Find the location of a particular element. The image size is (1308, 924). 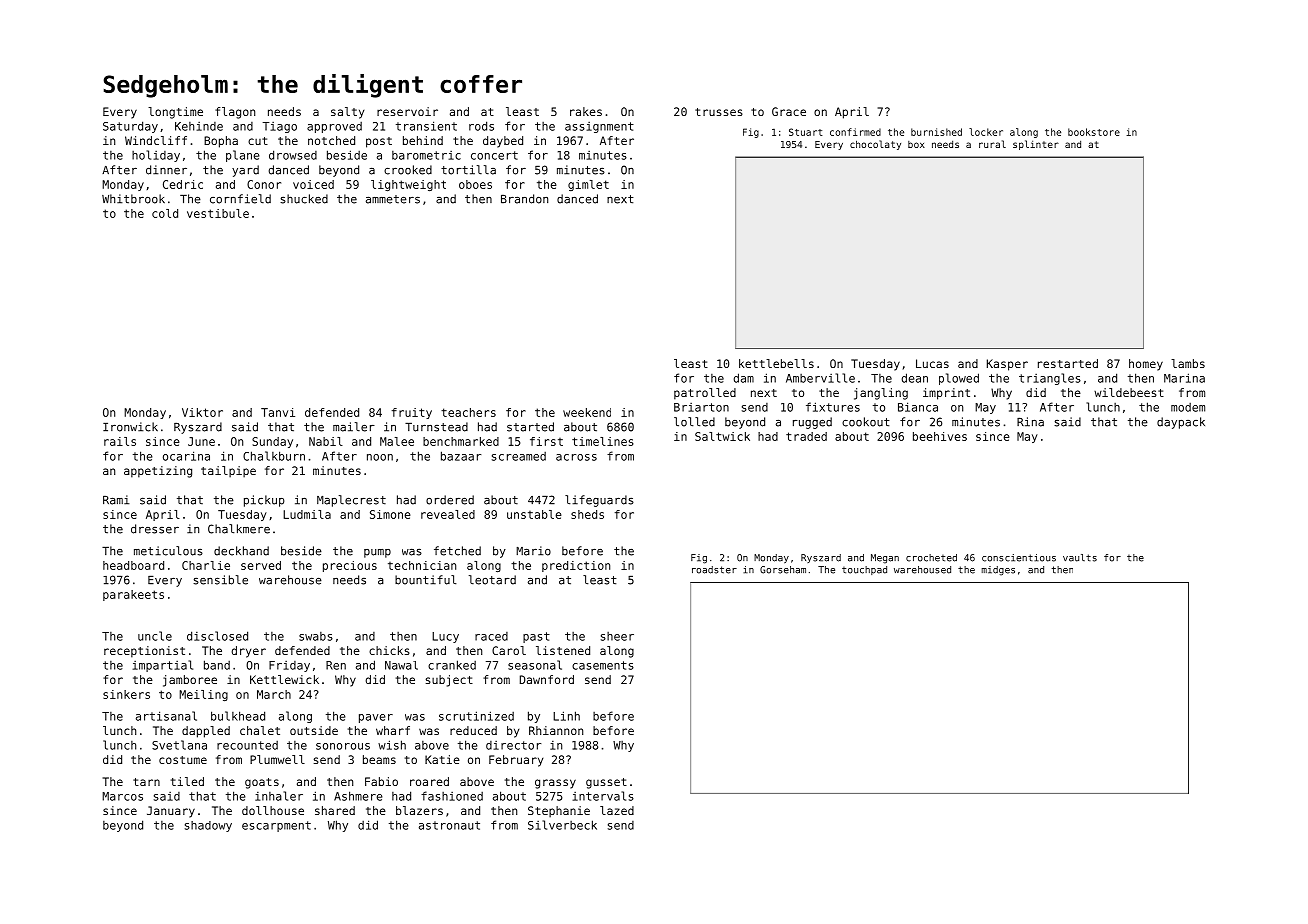

box is located at coordinates (916, 144).
